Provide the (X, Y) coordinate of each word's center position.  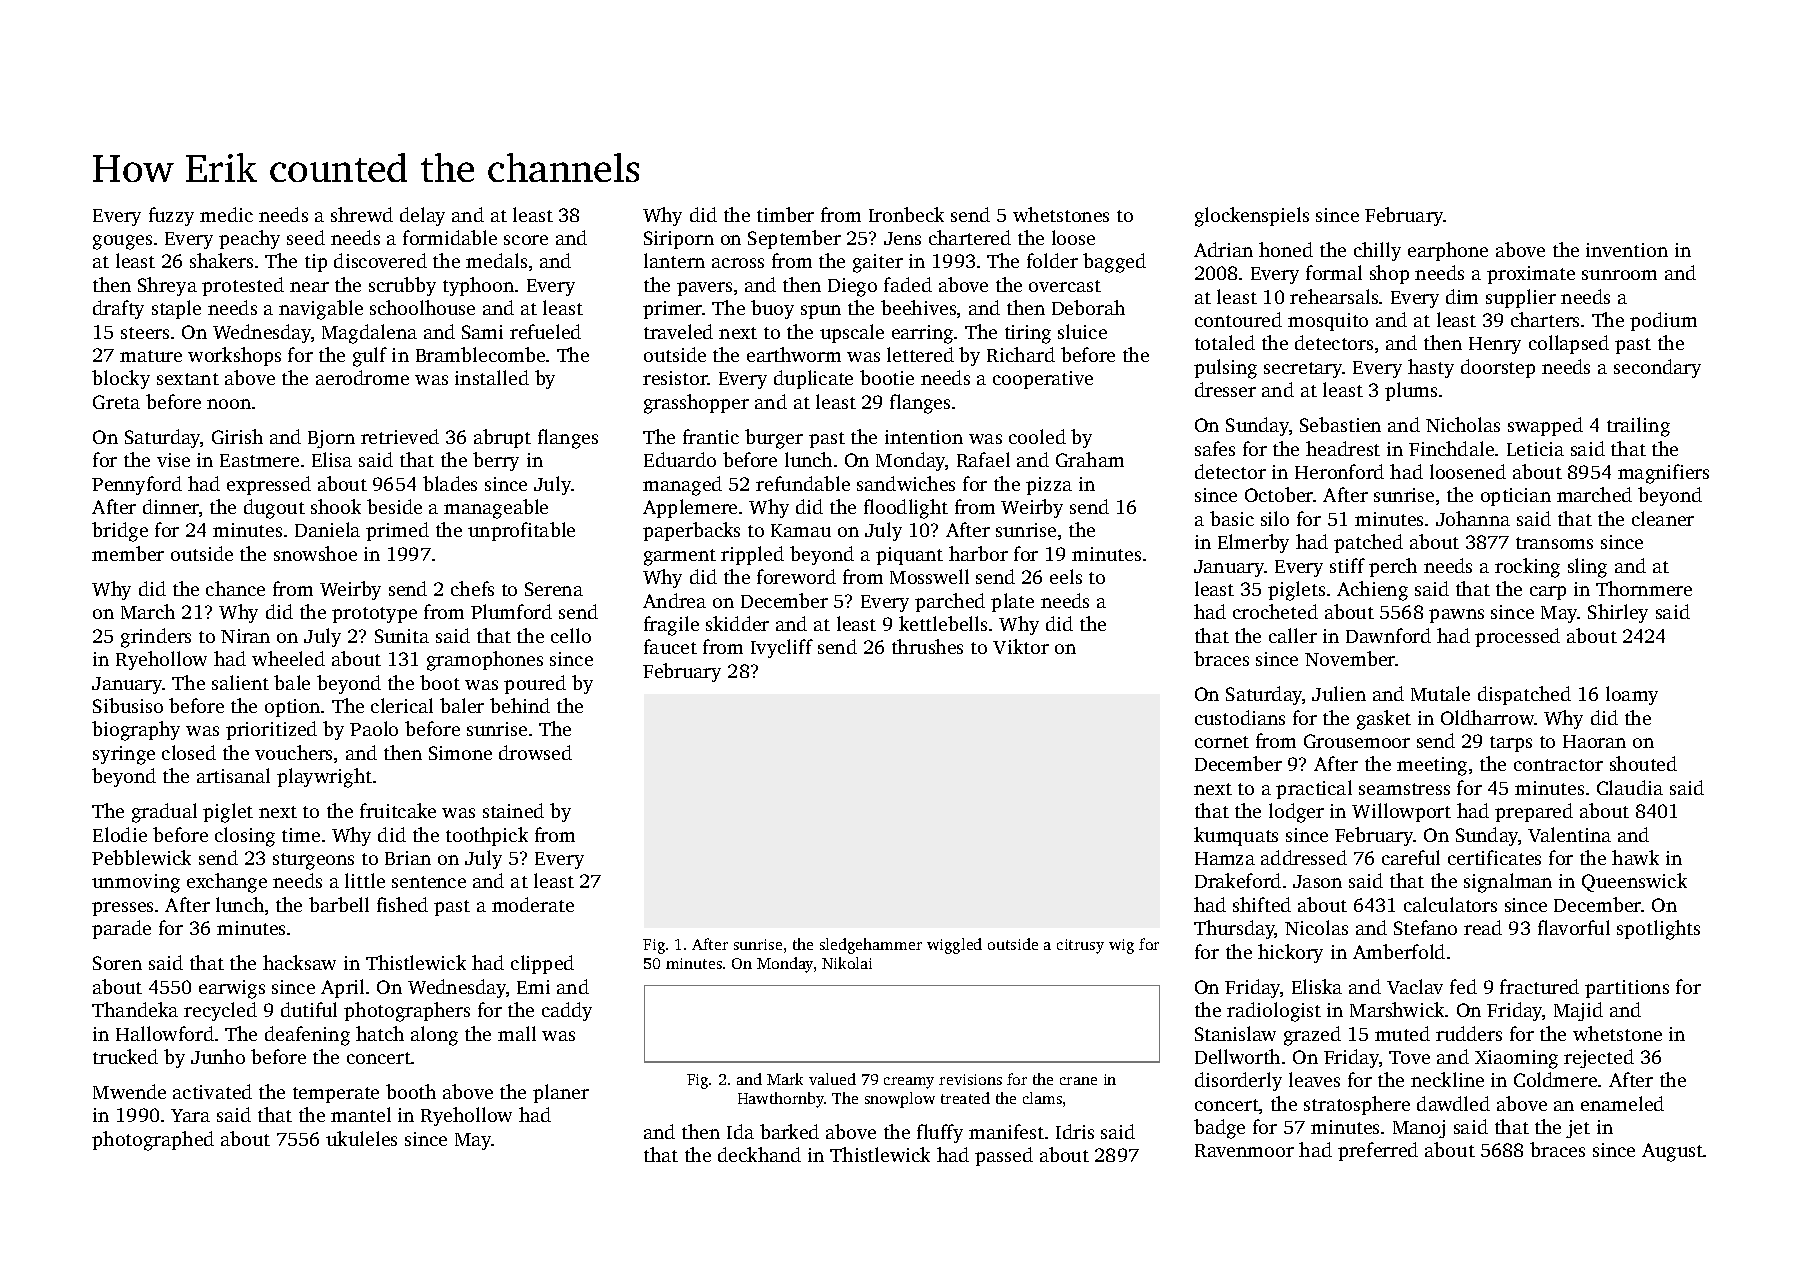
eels (1066, 576)
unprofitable (521, 531)
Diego (852, 287)
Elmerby (1253, 543)
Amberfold (1399, 951)
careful (1411, 857)
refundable (803, 483)
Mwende (129, 1091)
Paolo (374, 728)
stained (513, 810)
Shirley (1618, 613)
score (526, 240)
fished (402, 904)
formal (1334, 272)
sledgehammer (871, 946)
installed (492, 377)
